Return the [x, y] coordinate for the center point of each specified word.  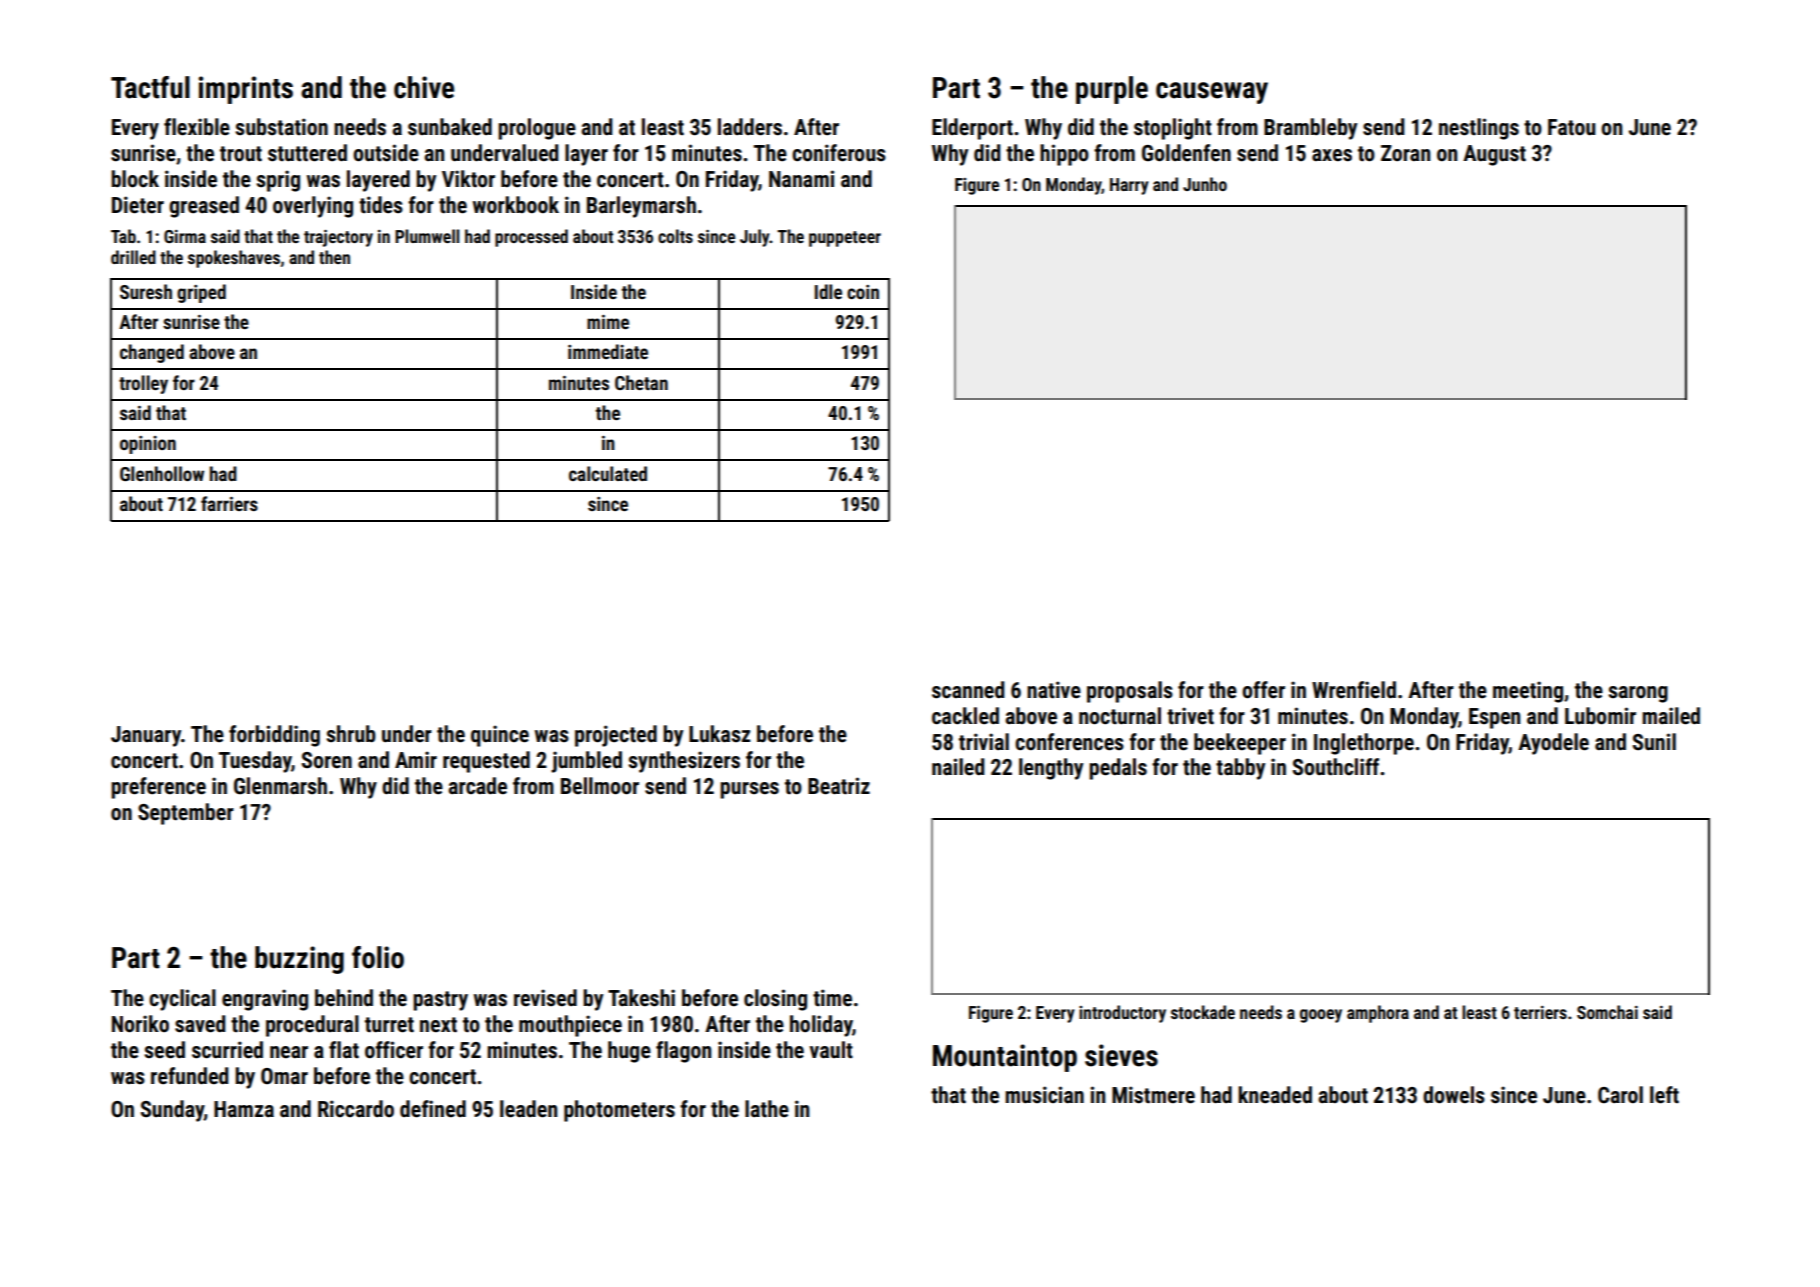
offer [1263, 690]
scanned [968, 690]
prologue [537, 129]
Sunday [172, 1111]
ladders [750, 127]
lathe [767, 1109]
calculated [608, 473]
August [1494, 155]
